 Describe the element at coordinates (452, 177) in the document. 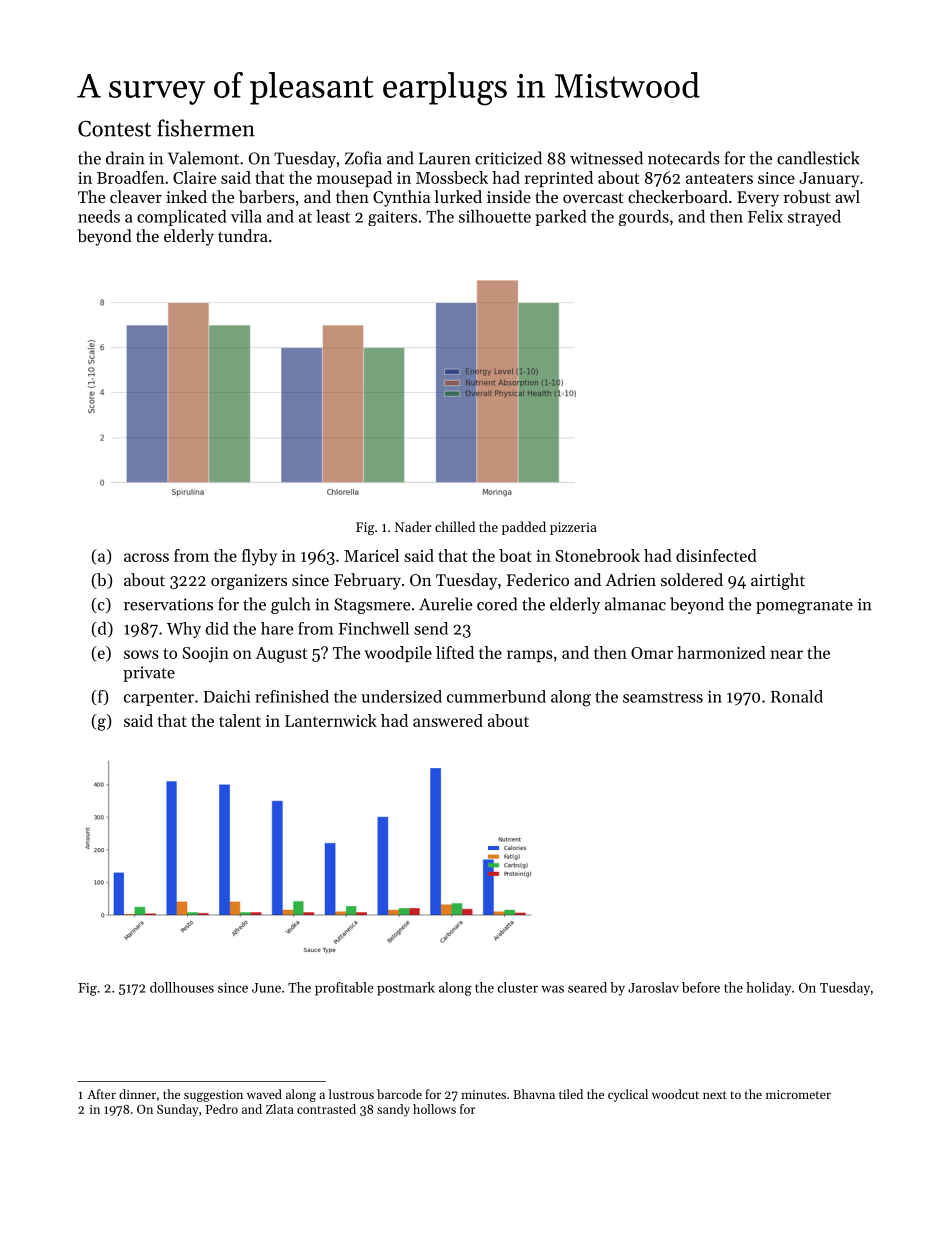

I see `Mossbeck` at that location.
